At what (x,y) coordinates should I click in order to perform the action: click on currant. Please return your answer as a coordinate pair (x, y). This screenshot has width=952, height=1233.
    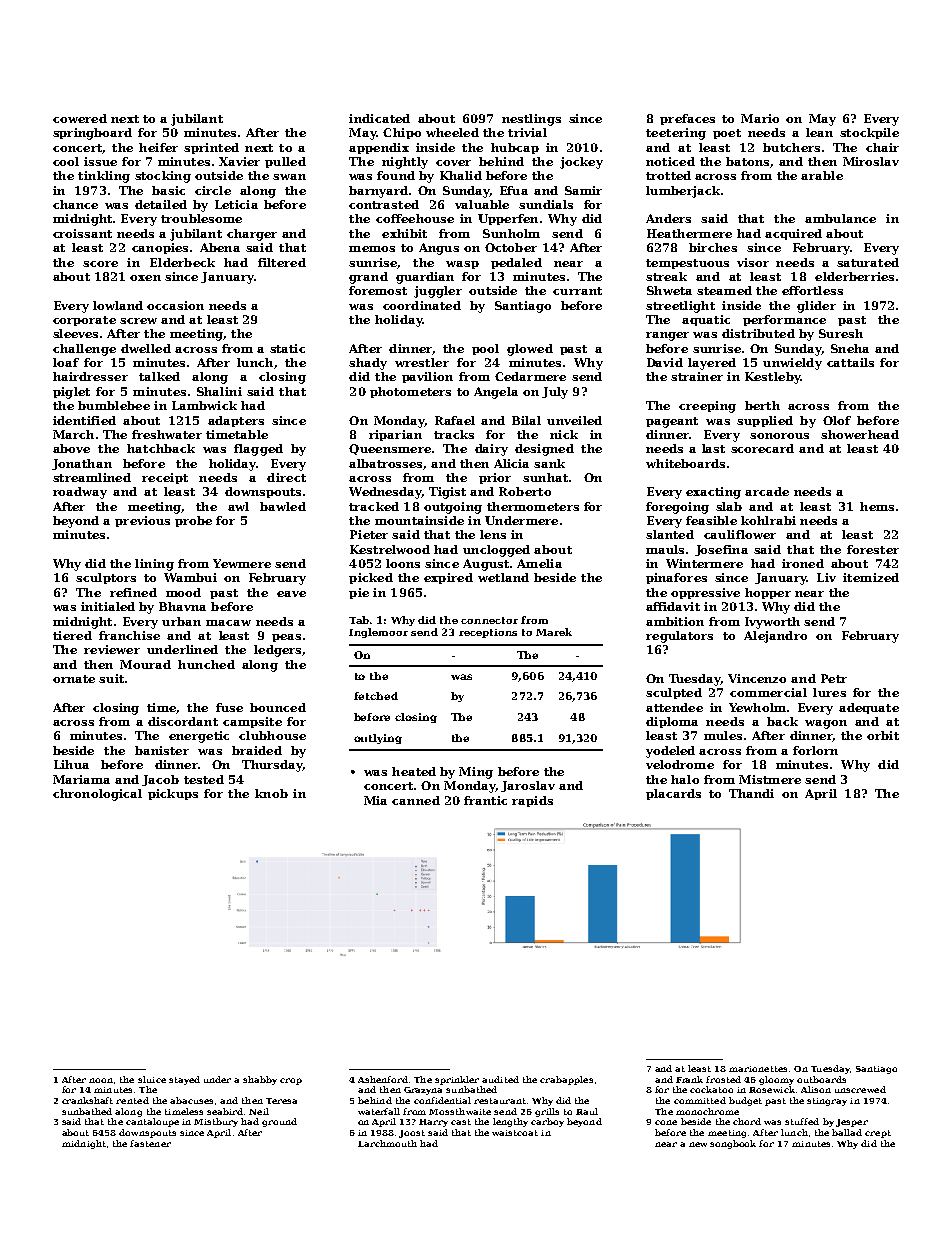
    Looking at the image, I should click on (577, 291).
